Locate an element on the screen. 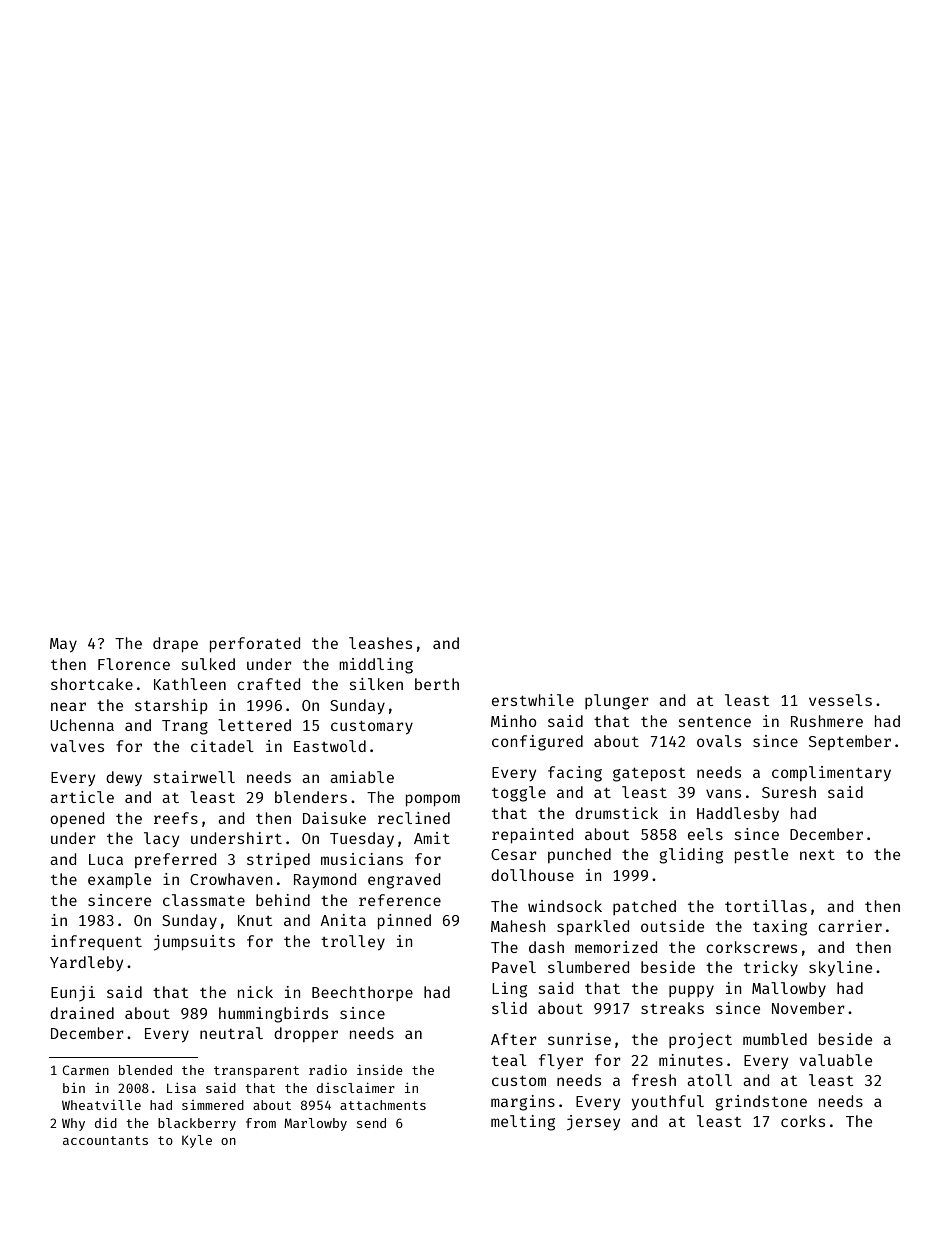 The height and width of the screenshot is (1233, 952). amiable is located at coordinates (362, 777).
